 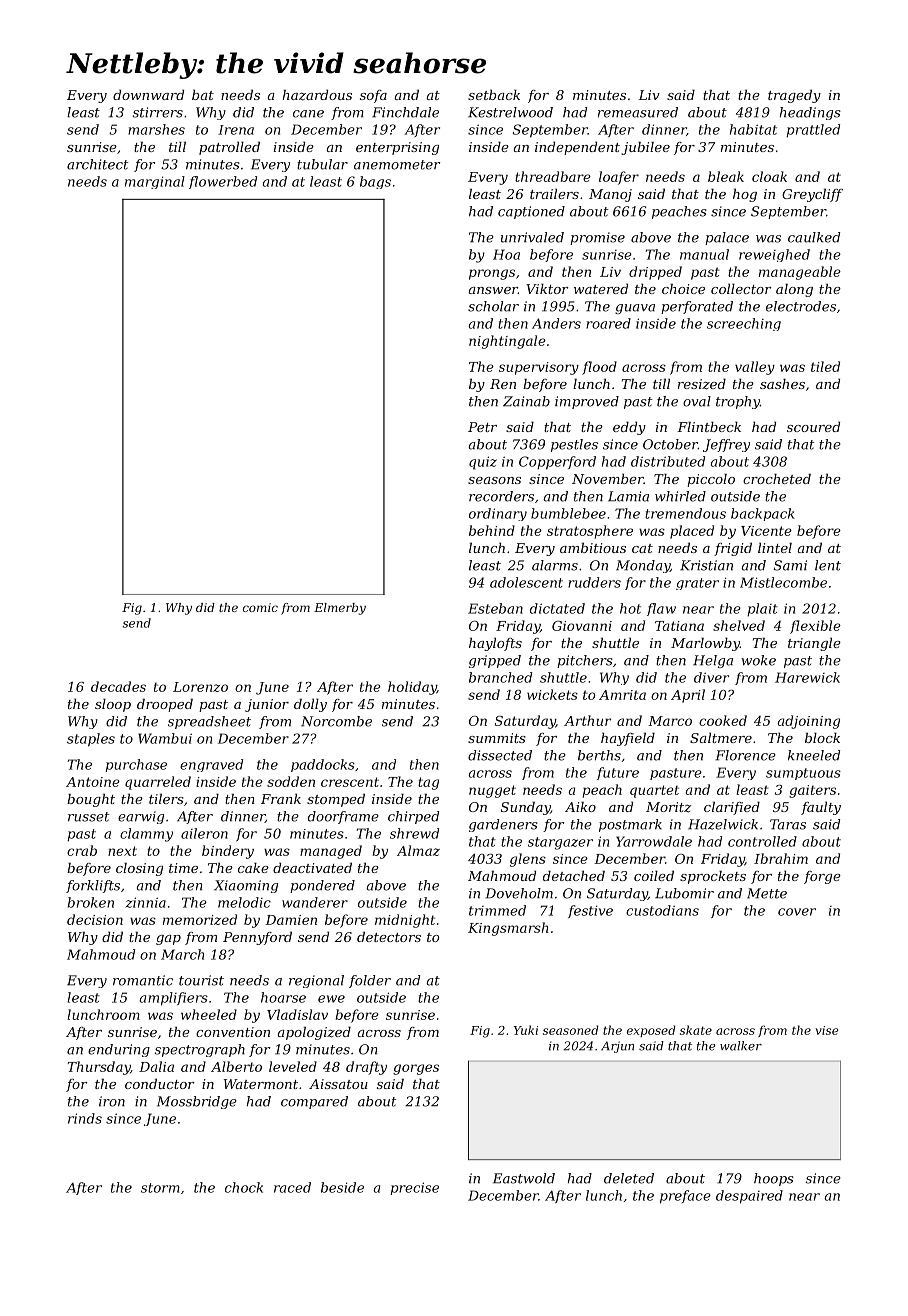 I want to click on Eastwold, so click(x=524, y=1178).
